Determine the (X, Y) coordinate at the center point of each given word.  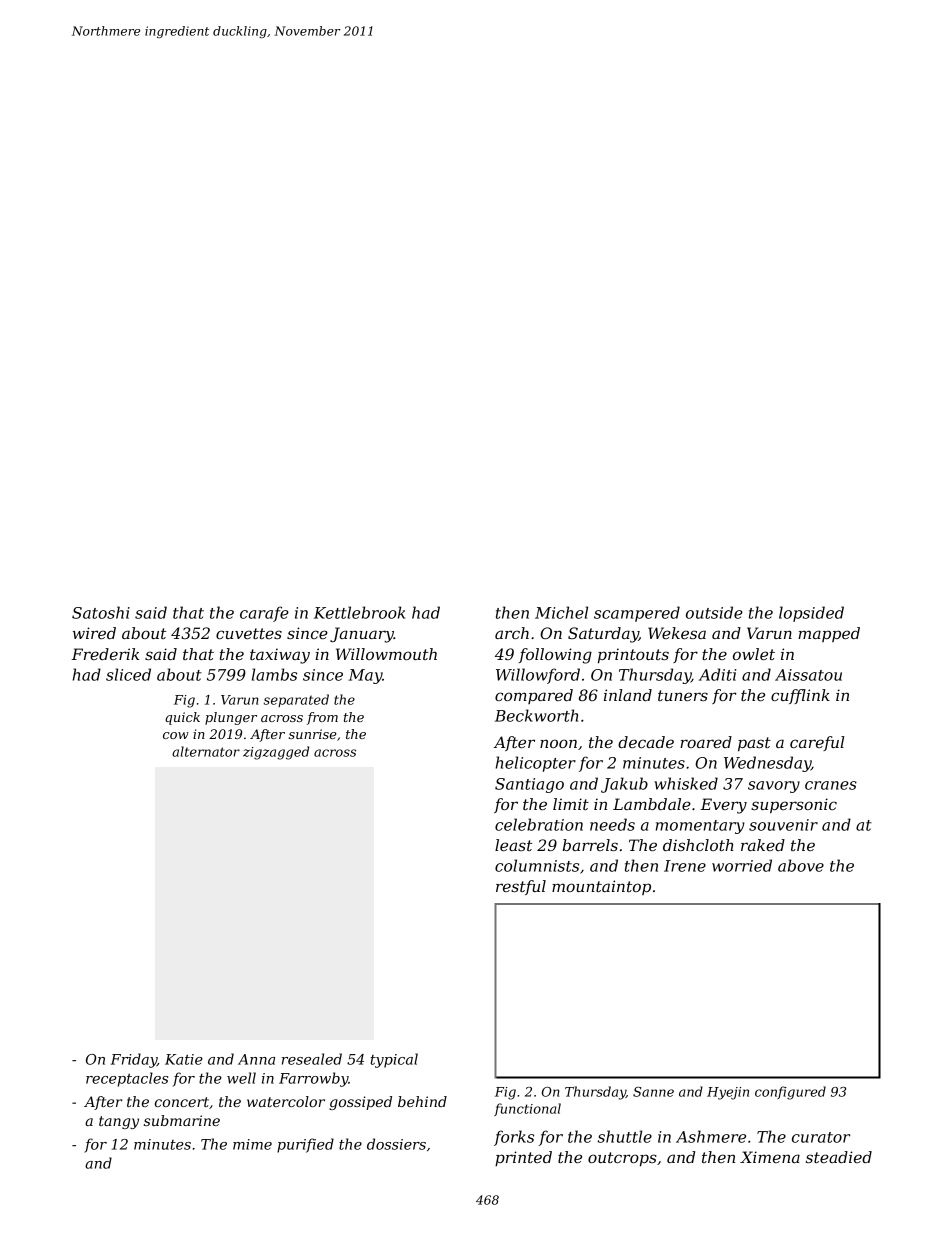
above (801, 865)
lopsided (811, 614)
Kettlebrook (359, 612)
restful (521, 887)
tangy (119, 1122)
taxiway (280, 656)
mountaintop (601, 887)
